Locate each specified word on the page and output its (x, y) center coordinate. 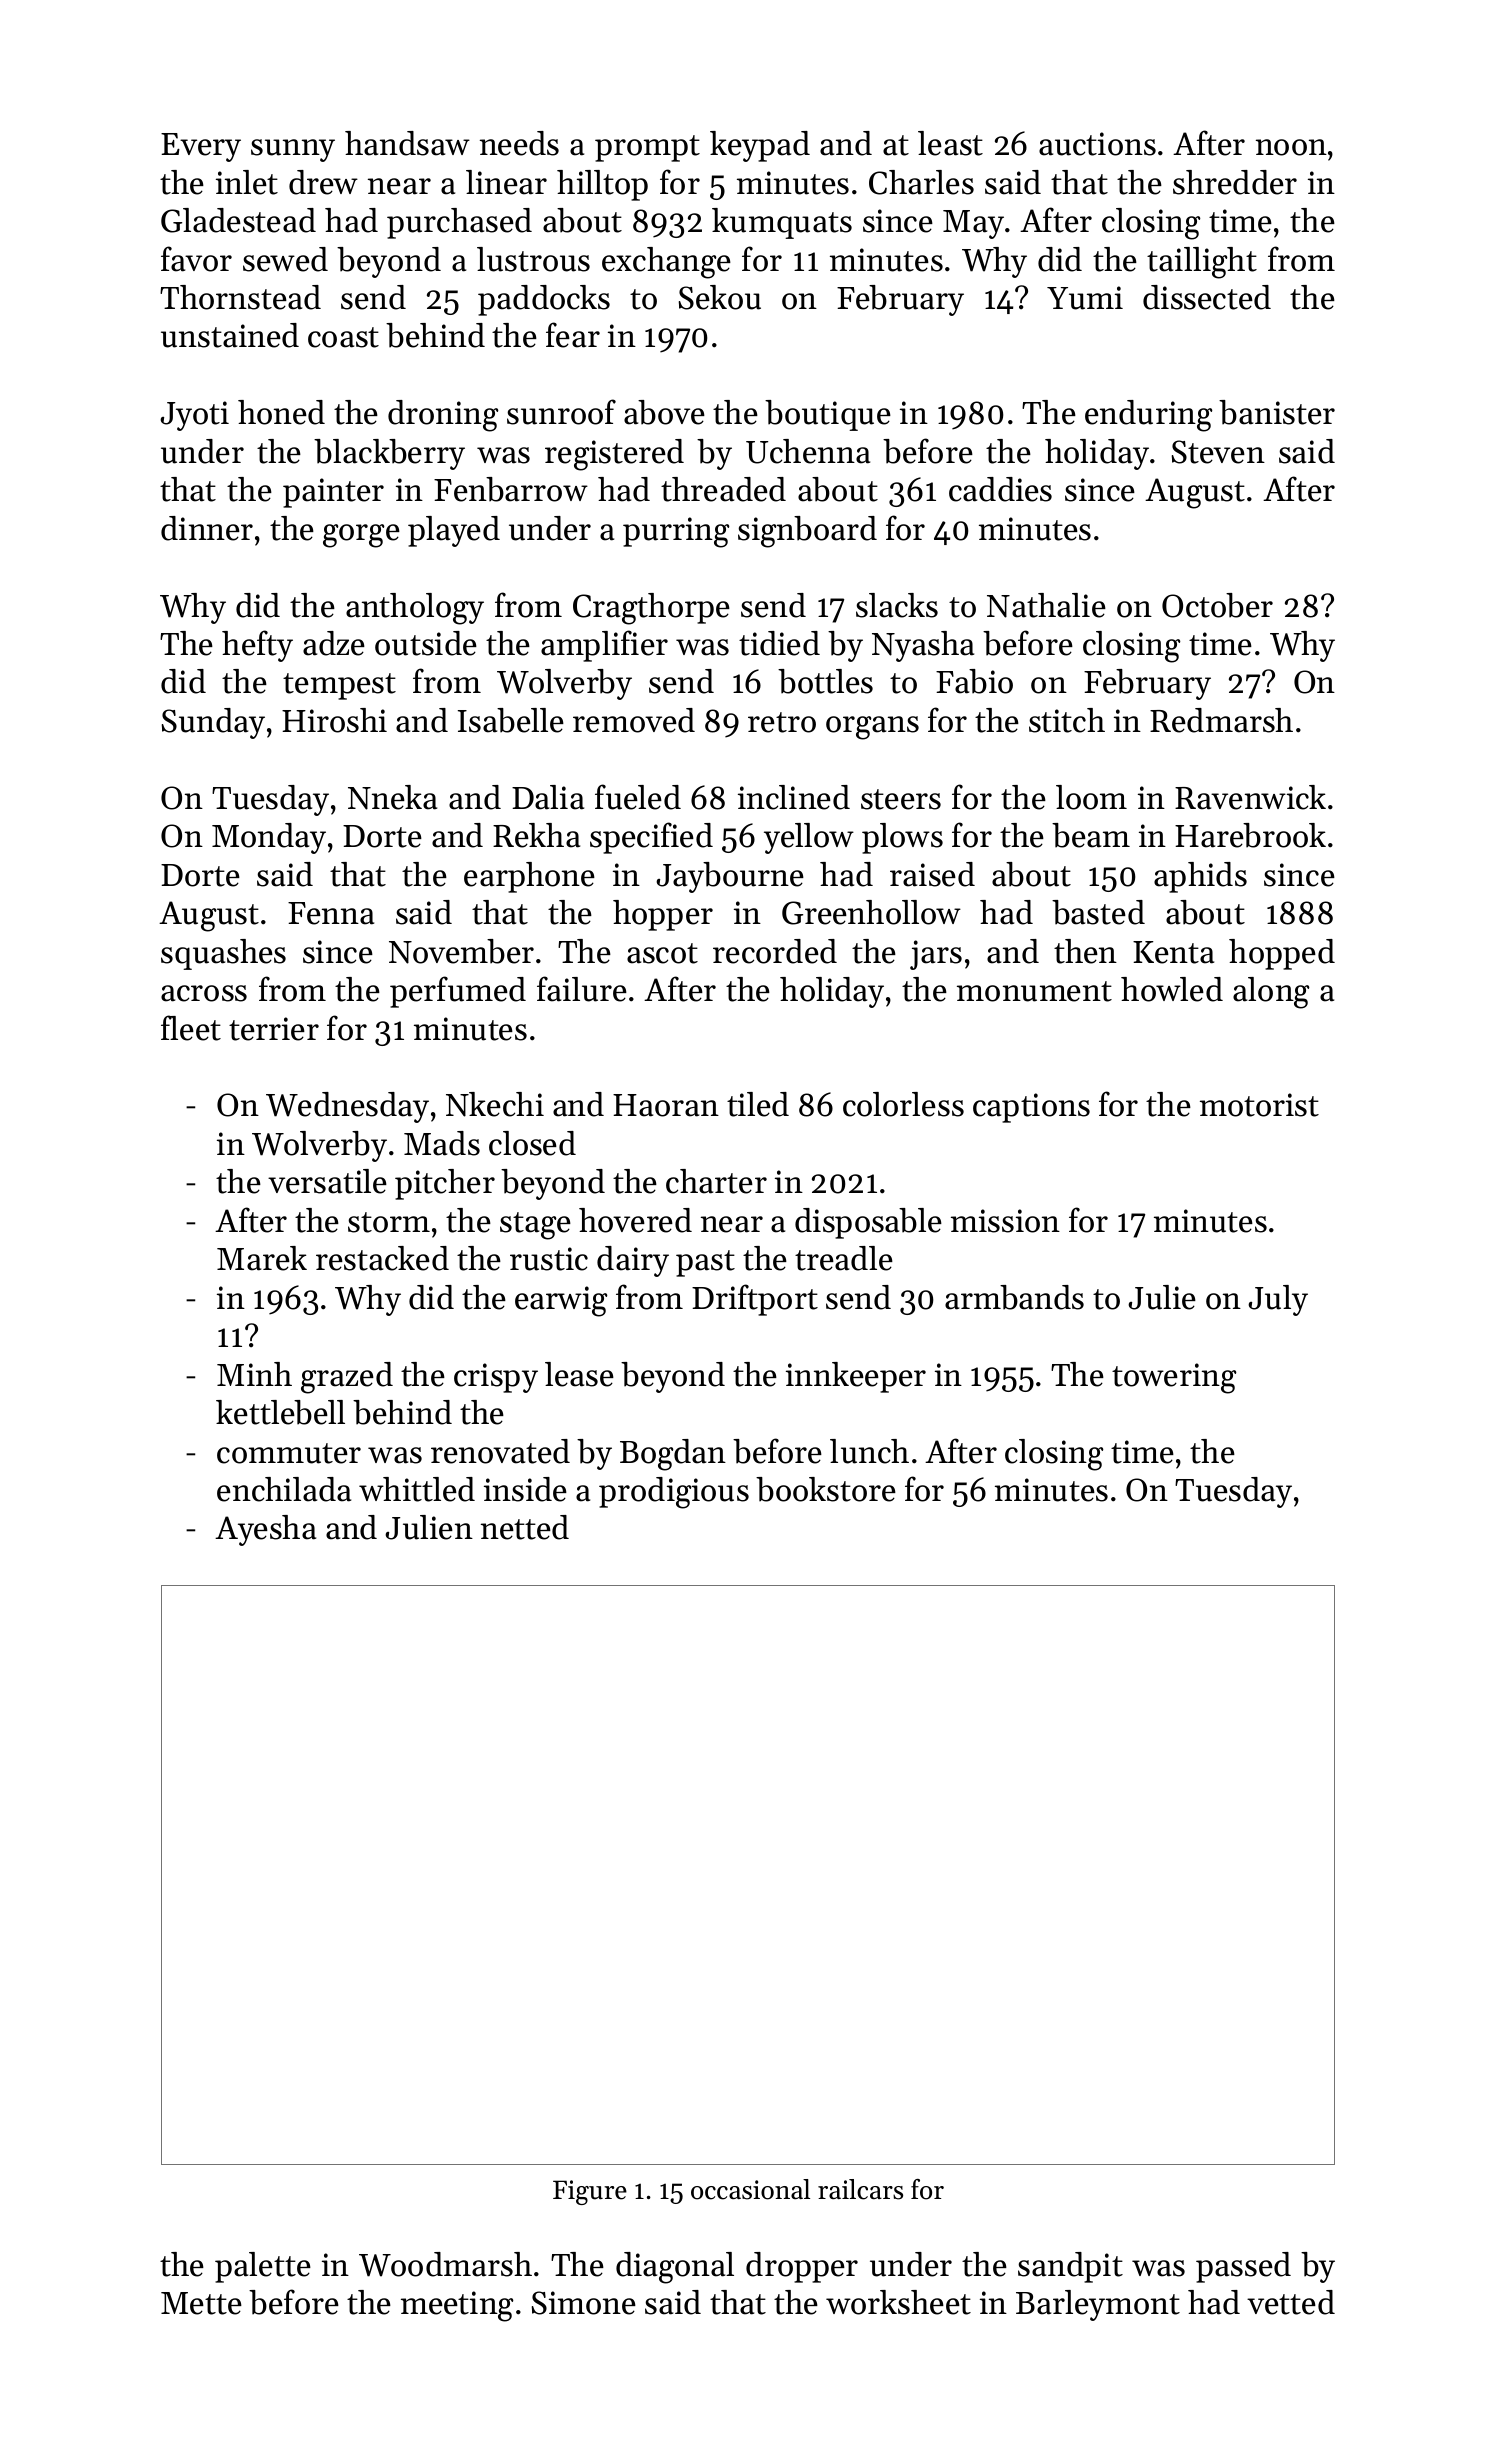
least (950, 143)
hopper (663, 915)
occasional (750, 2189)
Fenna (331, 913)
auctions (1097, 144)
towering (1174, 1378)
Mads (442, 1143)
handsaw (407, 143)
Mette (201, 2303)
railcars (860, 2189)
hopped (1282, 954)
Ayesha (265, 1530)
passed (1243, 2267)
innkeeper (856, 1377)
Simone (584, 2303)
